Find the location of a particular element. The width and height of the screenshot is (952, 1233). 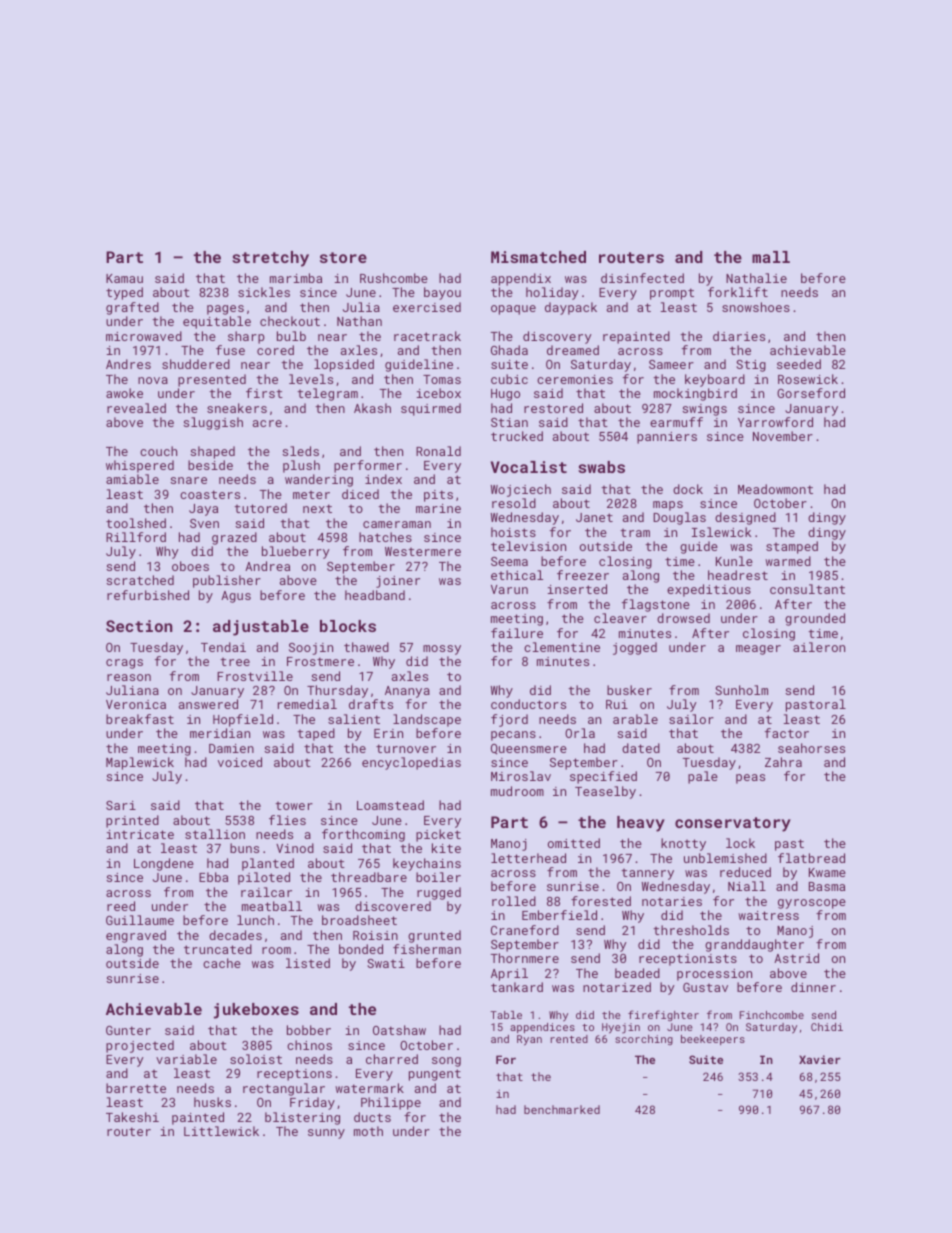

cleaver is located at coordinates (620, 618).
